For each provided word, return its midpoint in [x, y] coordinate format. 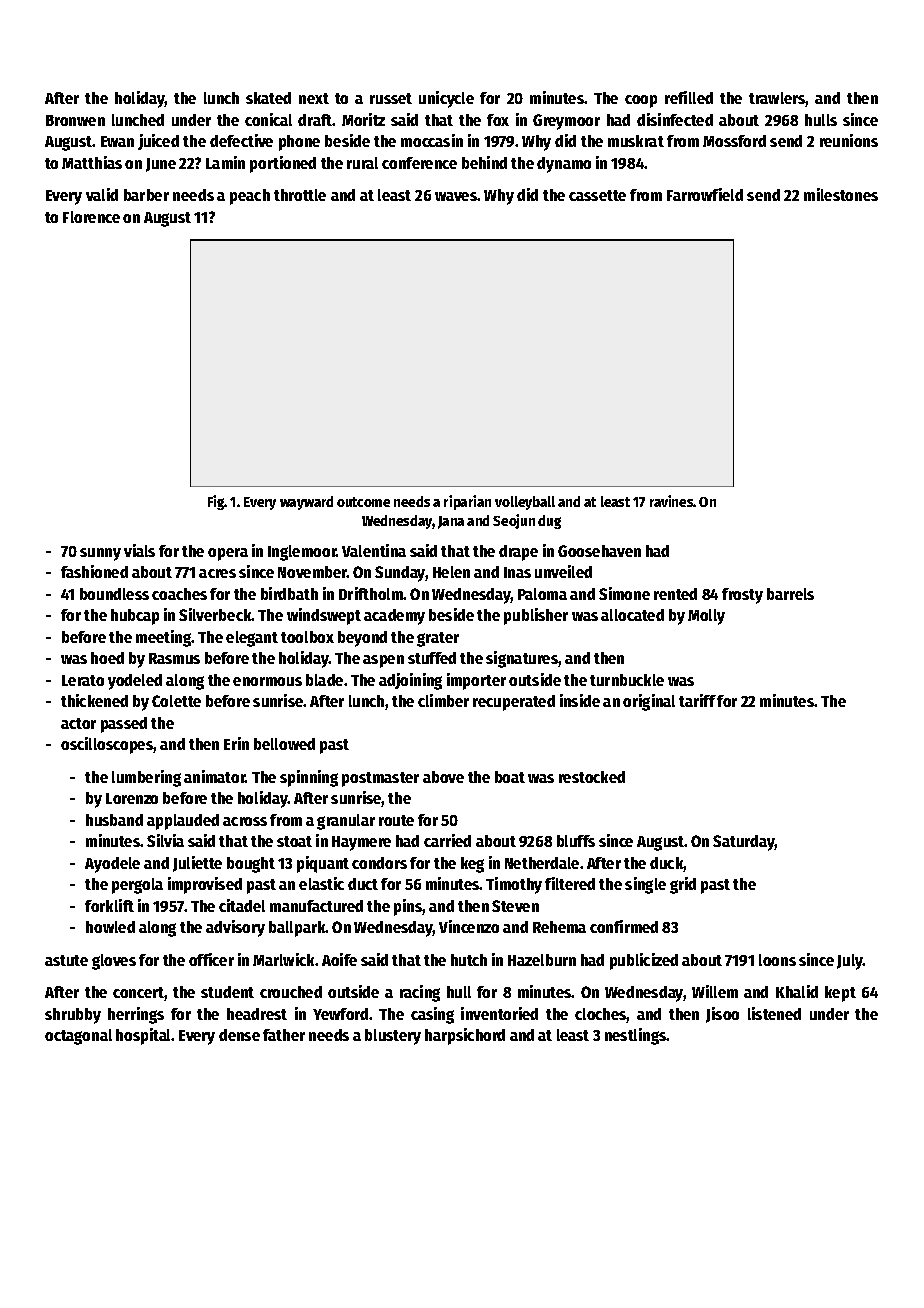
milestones [841, 194]
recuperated [514, 703]
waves [456, 196]
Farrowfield [705, 194]
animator [215, 776]
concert [139, 994]
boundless [114, 594]
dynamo [564, 165]
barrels [790, 594]
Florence [91, 217]
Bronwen [75, 120]
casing [432, 1015]
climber [443, 700]
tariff [697, 700]
